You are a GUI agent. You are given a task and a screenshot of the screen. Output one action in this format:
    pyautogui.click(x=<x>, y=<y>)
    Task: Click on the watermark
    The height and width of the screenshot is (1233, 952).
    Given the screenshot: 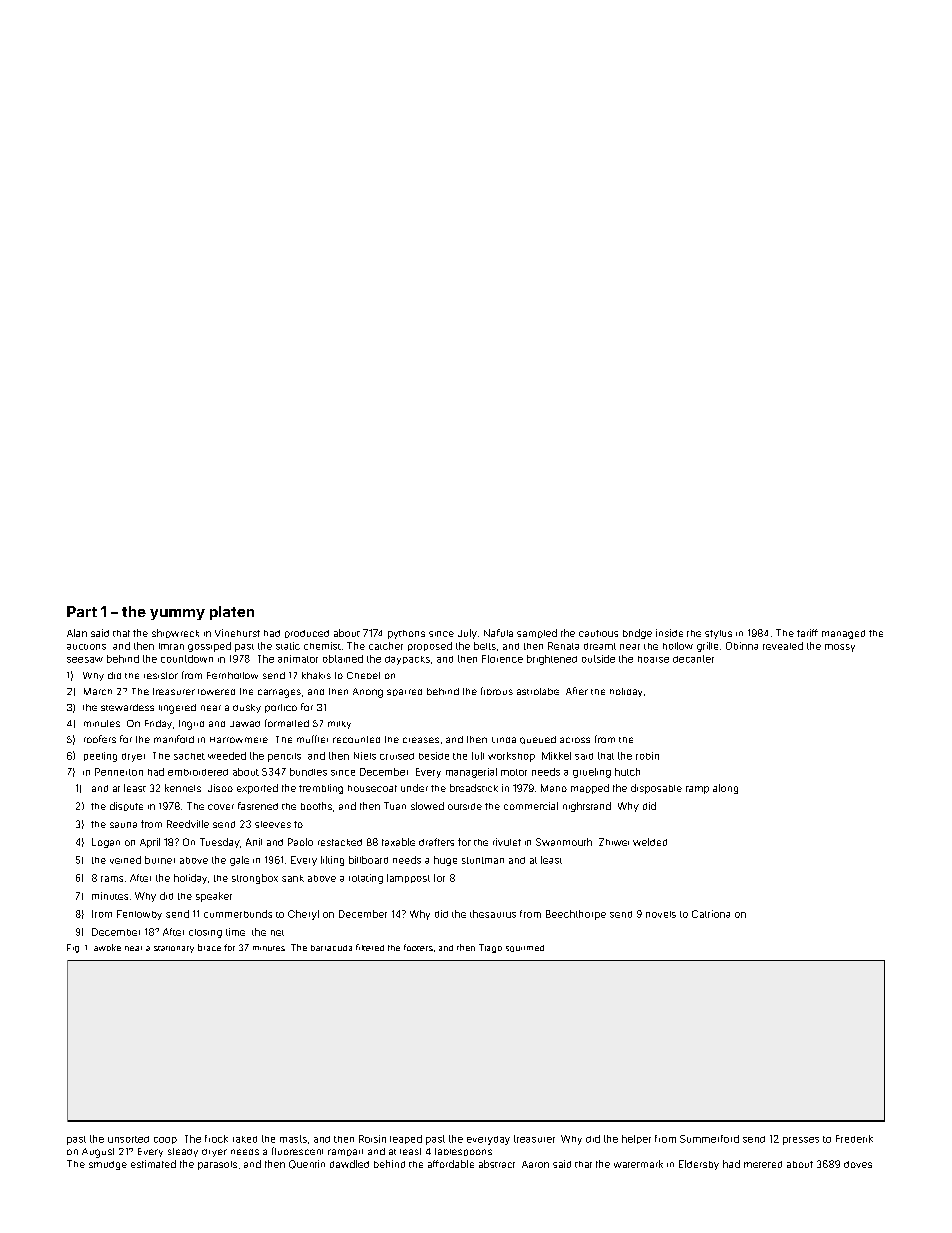 What is the action you would take?
    pyautogui.click(x=638, y=1164)
